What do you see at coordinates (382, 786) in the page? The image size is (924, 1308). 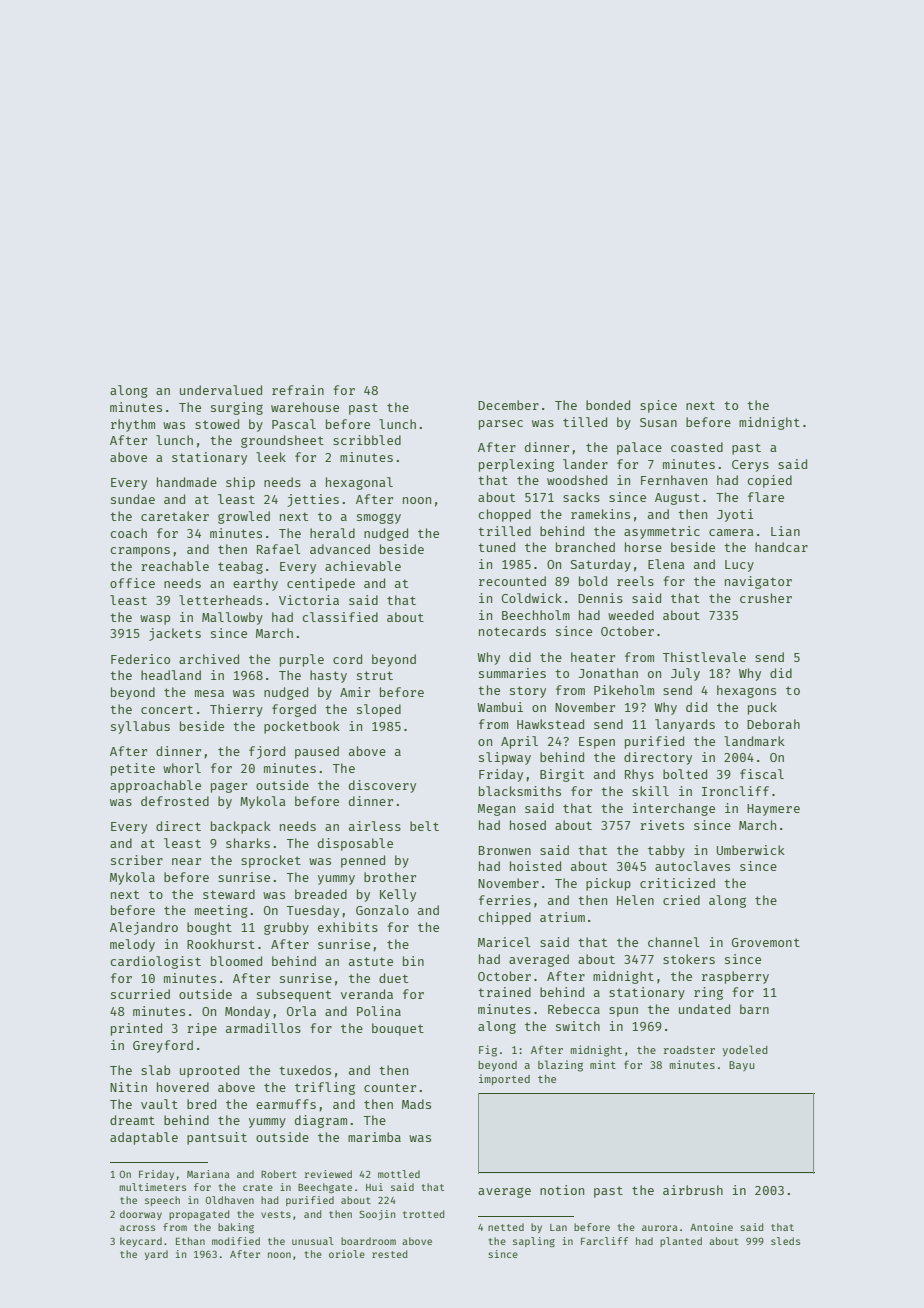 I see `discovery` at bounding box center [382, 786].
